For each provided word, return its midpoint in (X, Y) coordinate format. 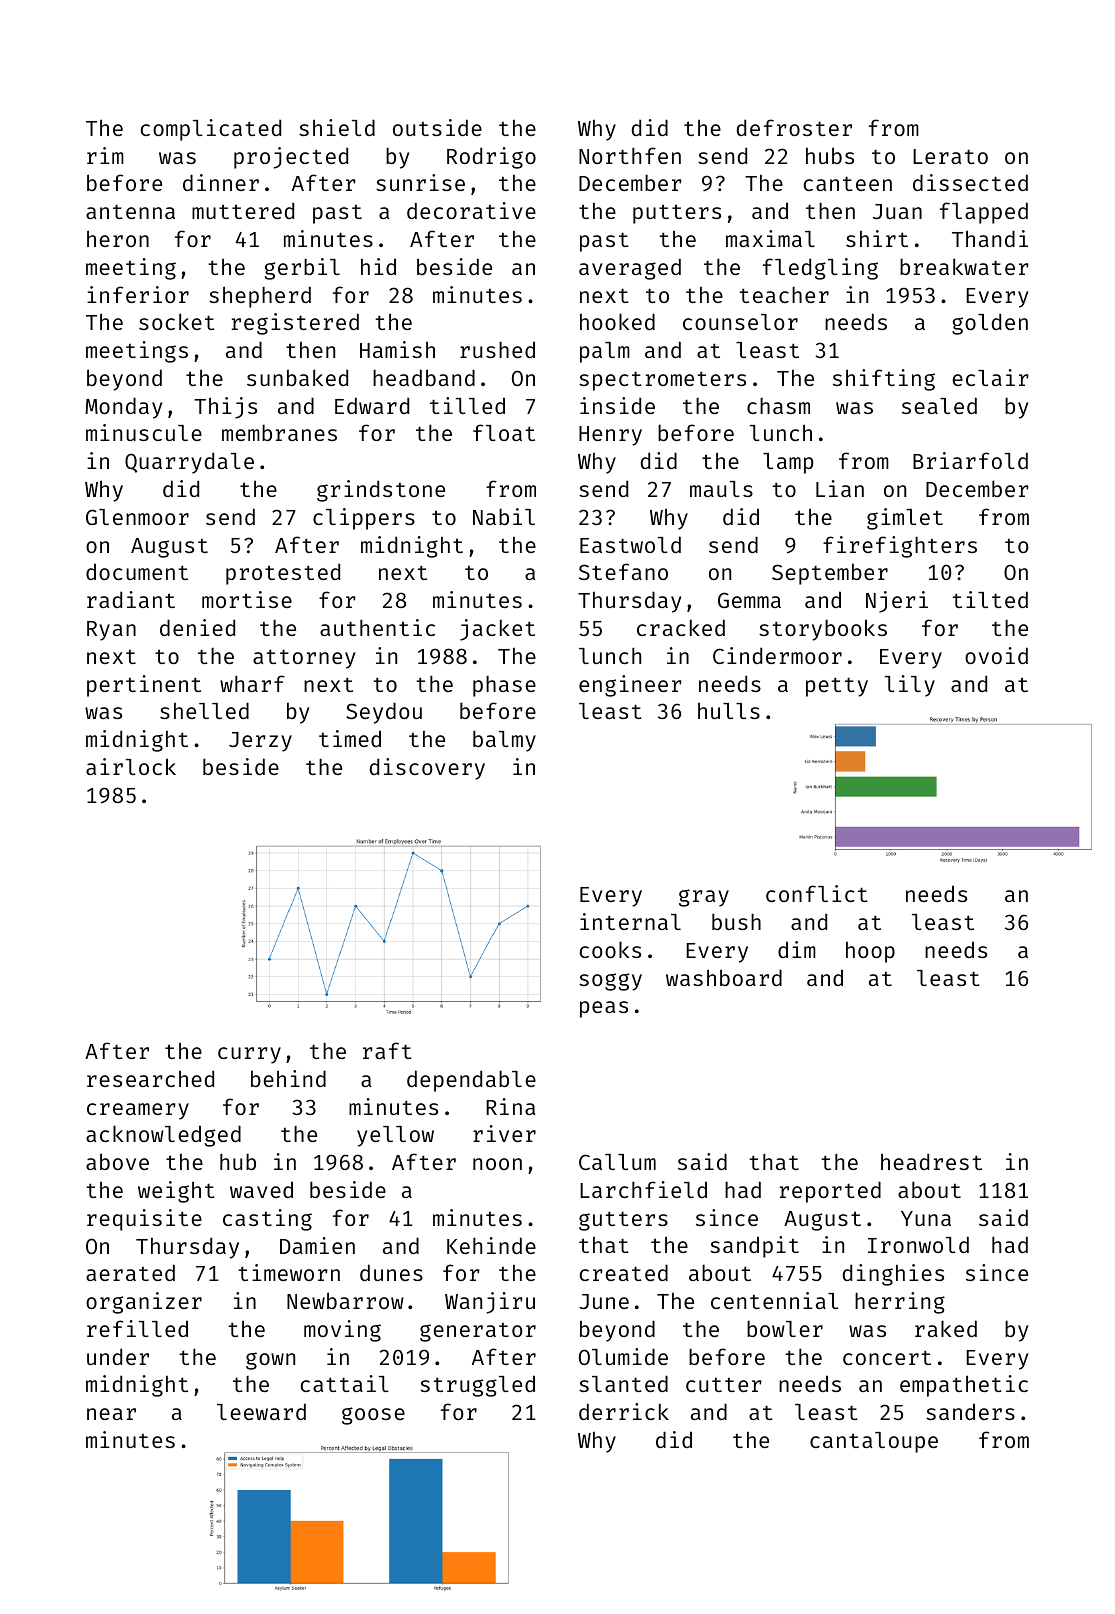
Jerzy (260, 742)
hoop (870, 952)
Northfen (630, 155)
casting (267, 1220)
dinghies (893, 1275)
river (504, 1133)
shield (337, 127)
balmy (504, 741)
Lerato (950, 156)
